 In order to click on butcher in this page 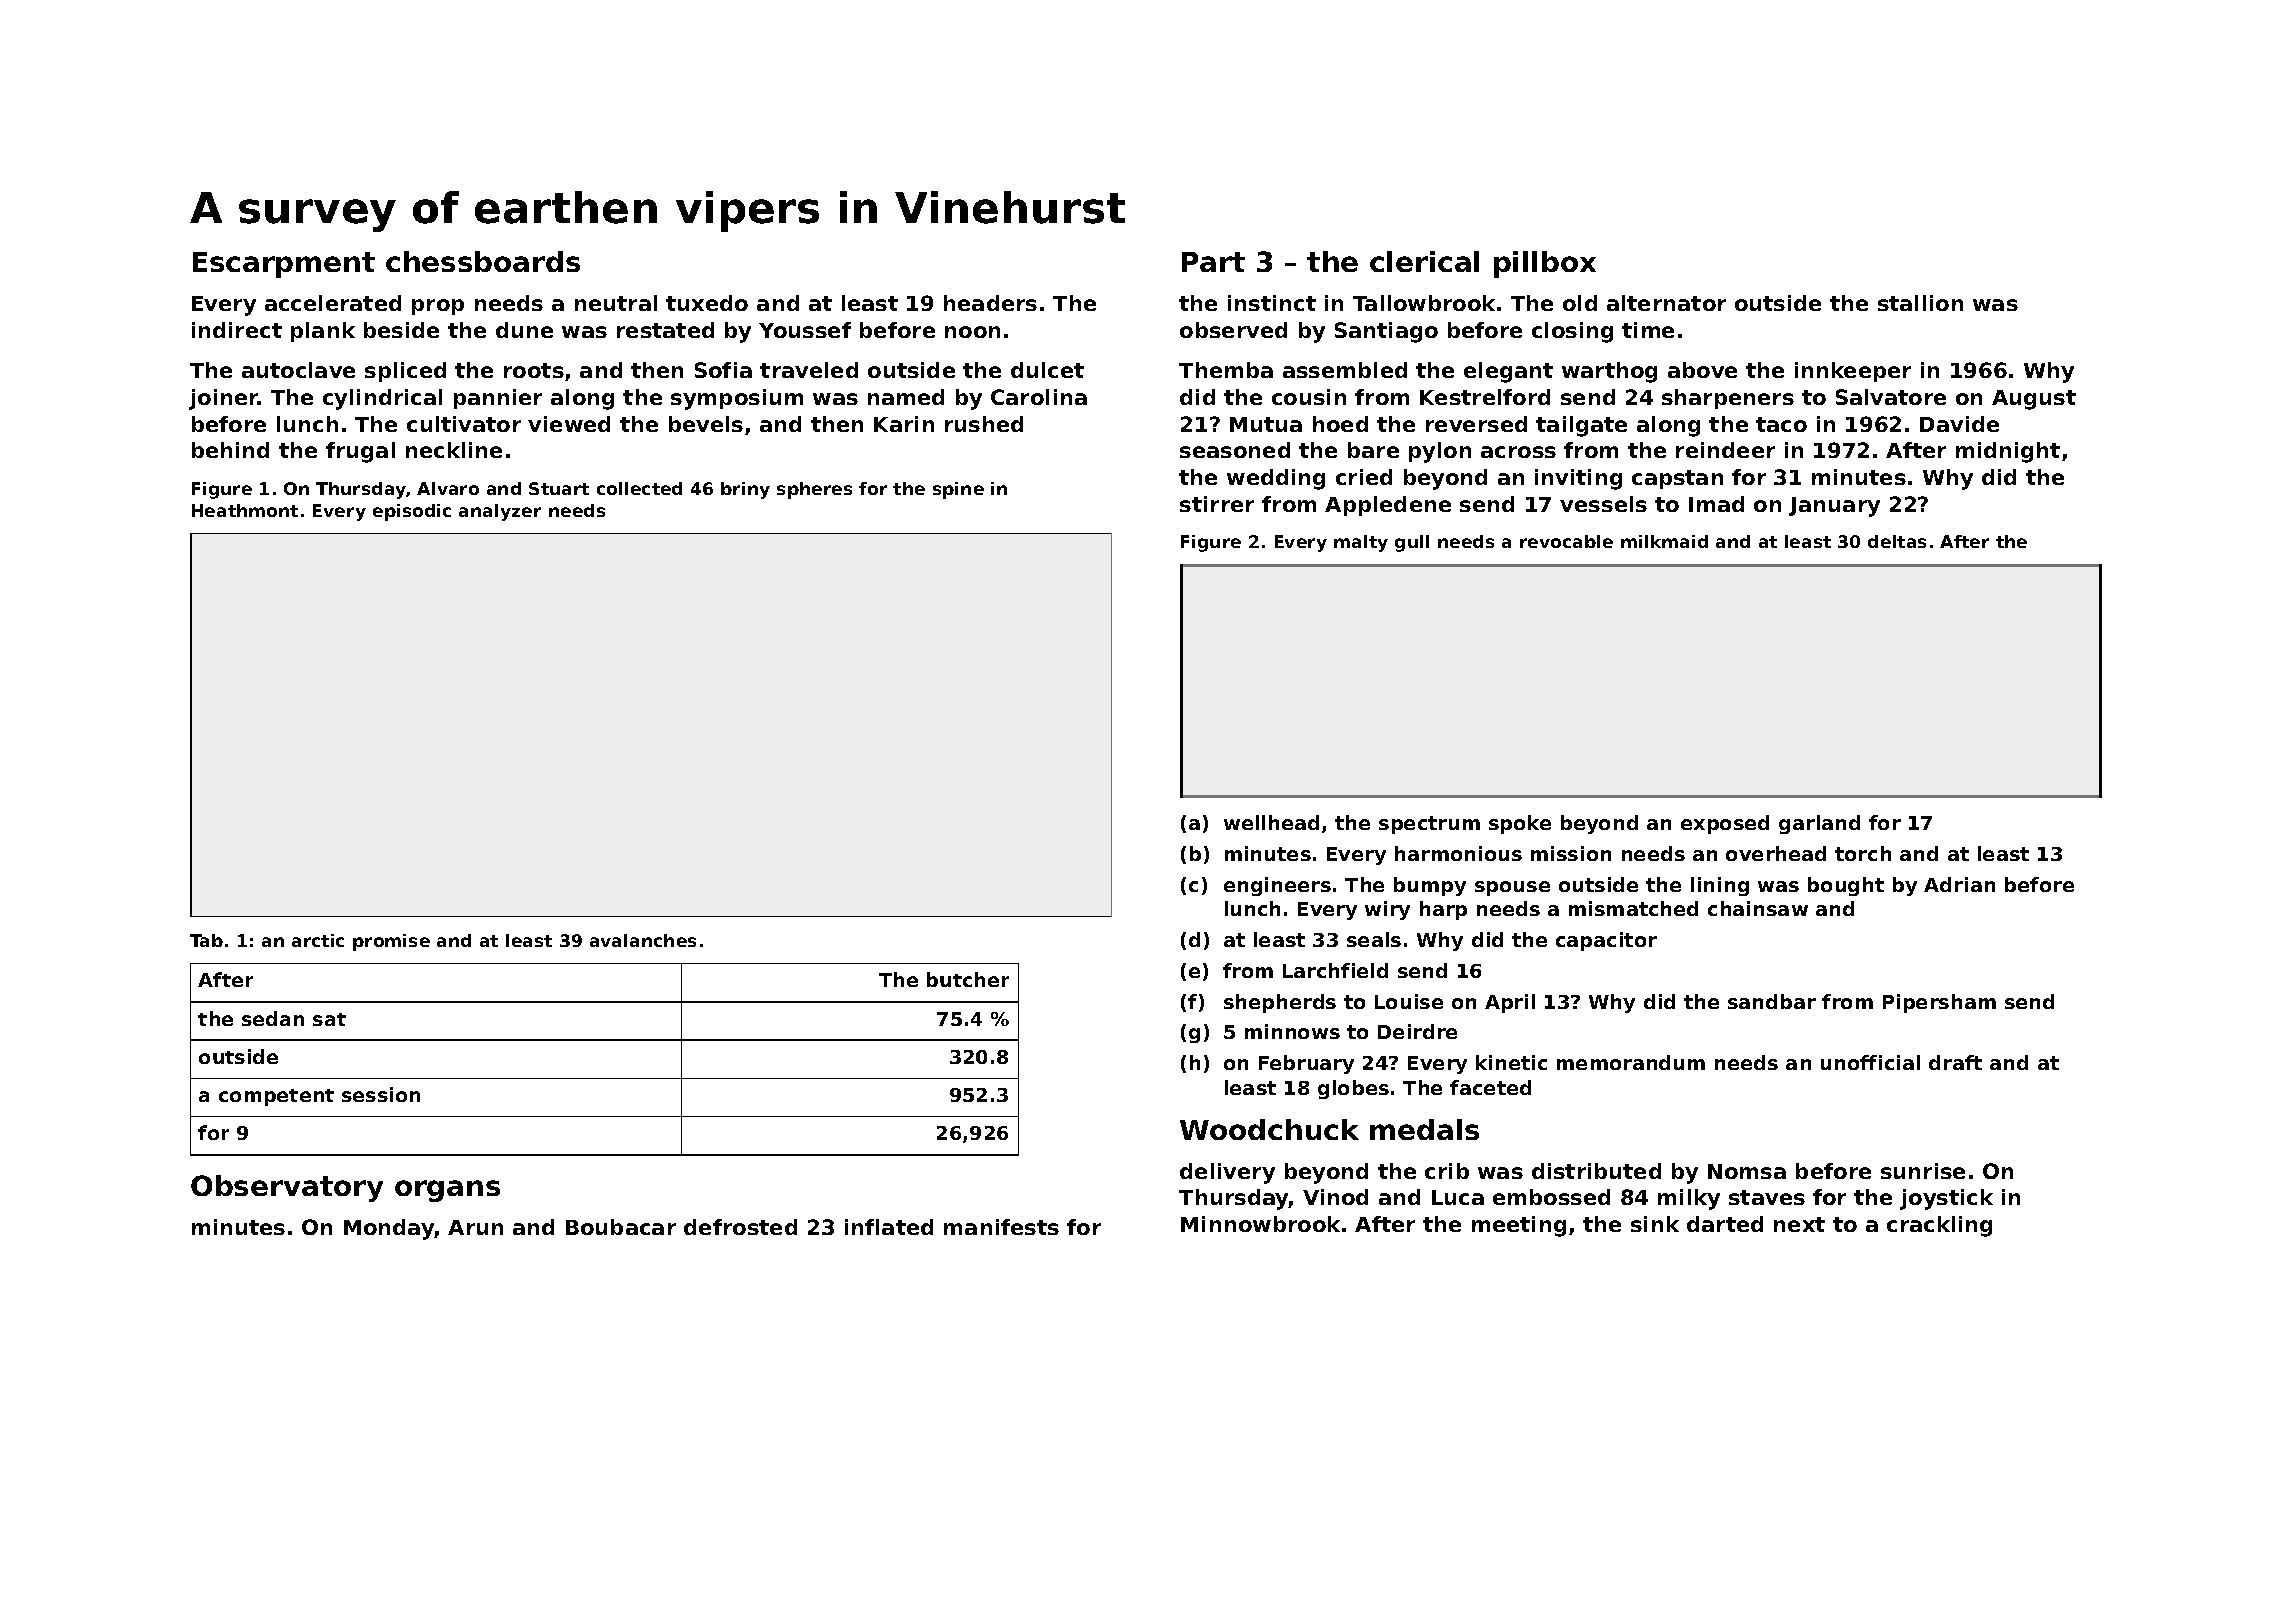, I will do `click(968, 979)`.
